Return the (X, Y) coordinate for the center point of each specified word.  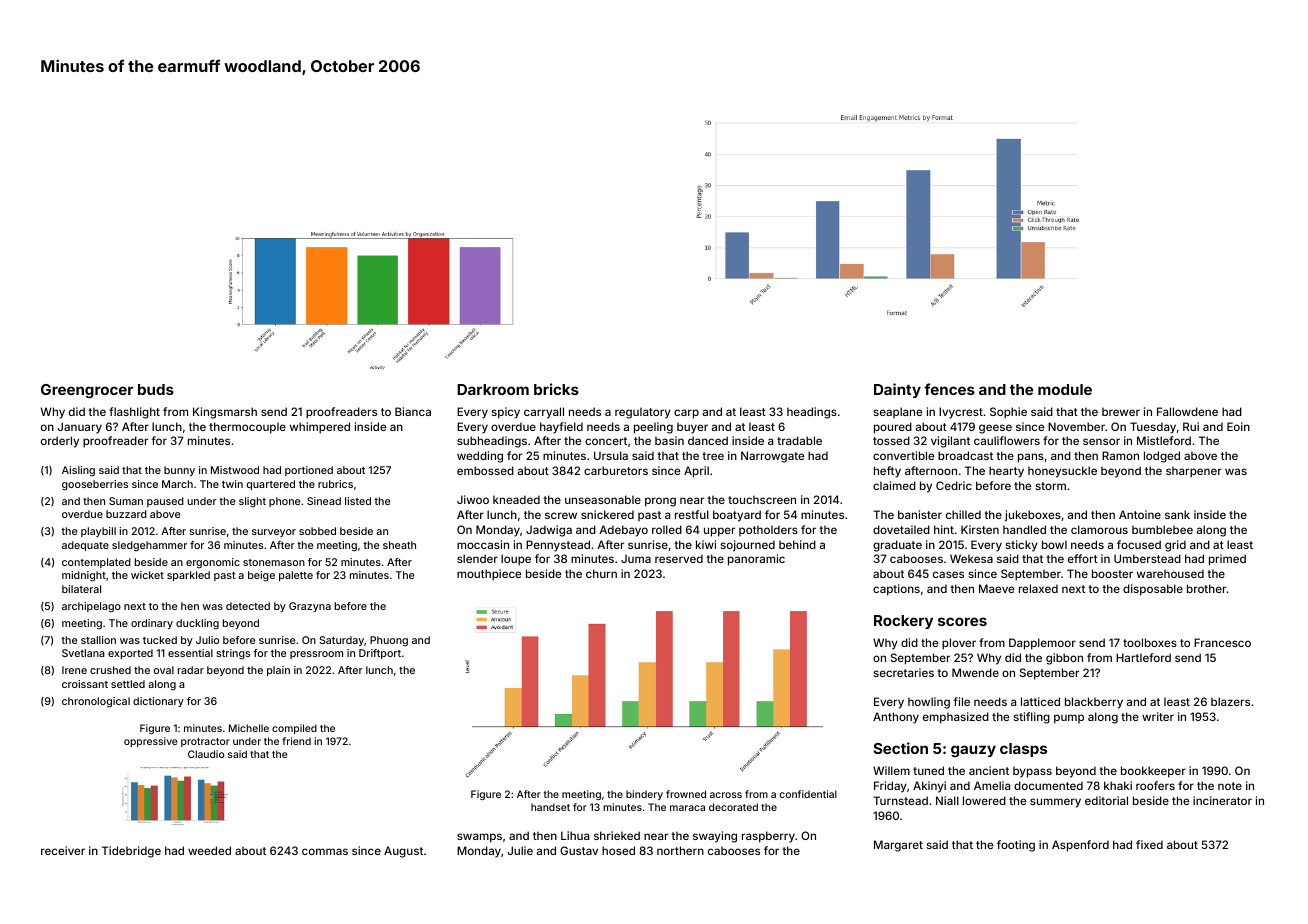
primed (1227, 560)
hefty (887, 472)
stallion (98, 640)
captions (896, 590)
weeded (209, 850)
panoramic (756, 560)
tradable (799, 440)
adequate (85, 546)
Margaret (898, 846)
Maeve (996, 588)
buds (156, 389)
